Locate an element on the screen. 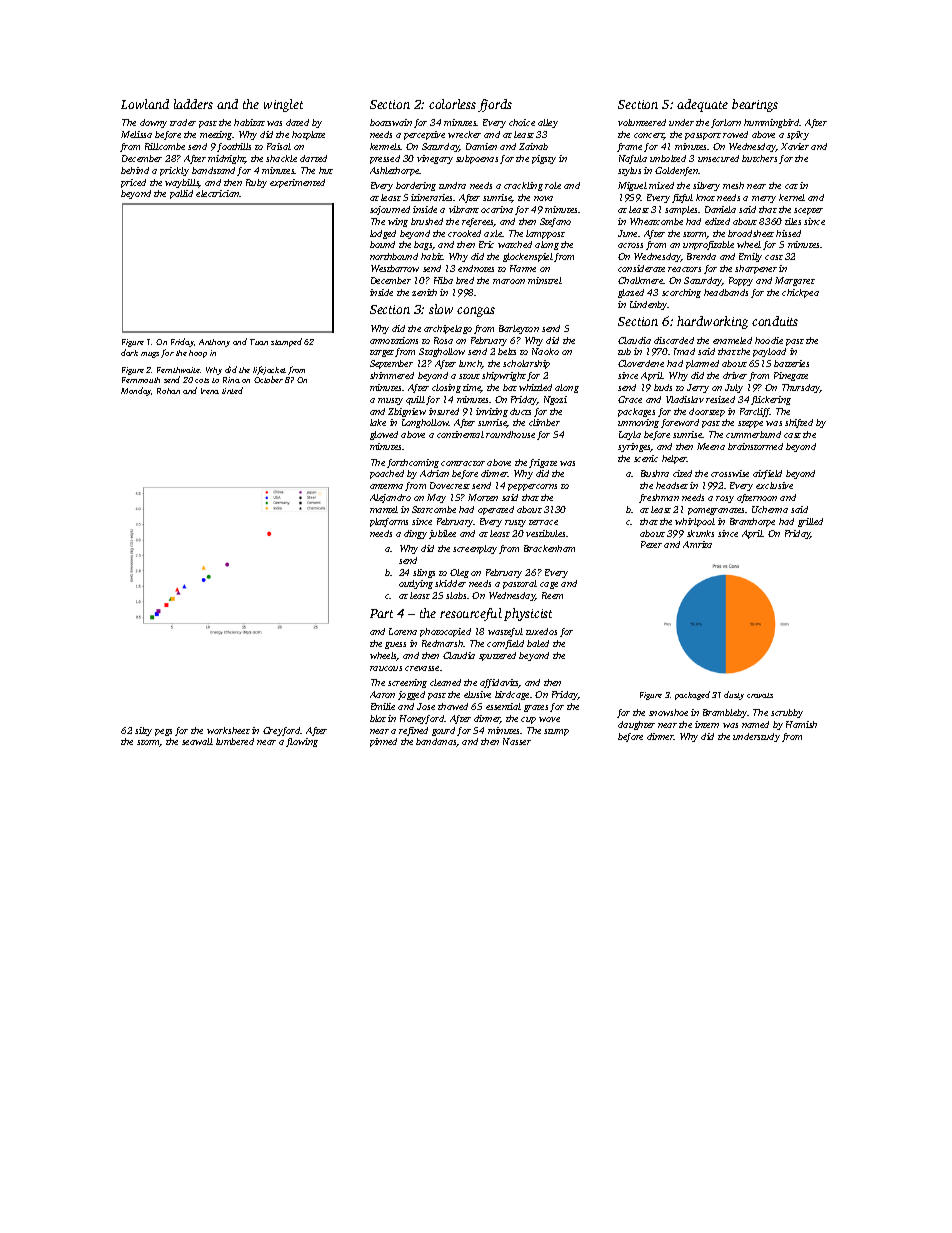  cummerbund is located at coordinates (753, 434).
